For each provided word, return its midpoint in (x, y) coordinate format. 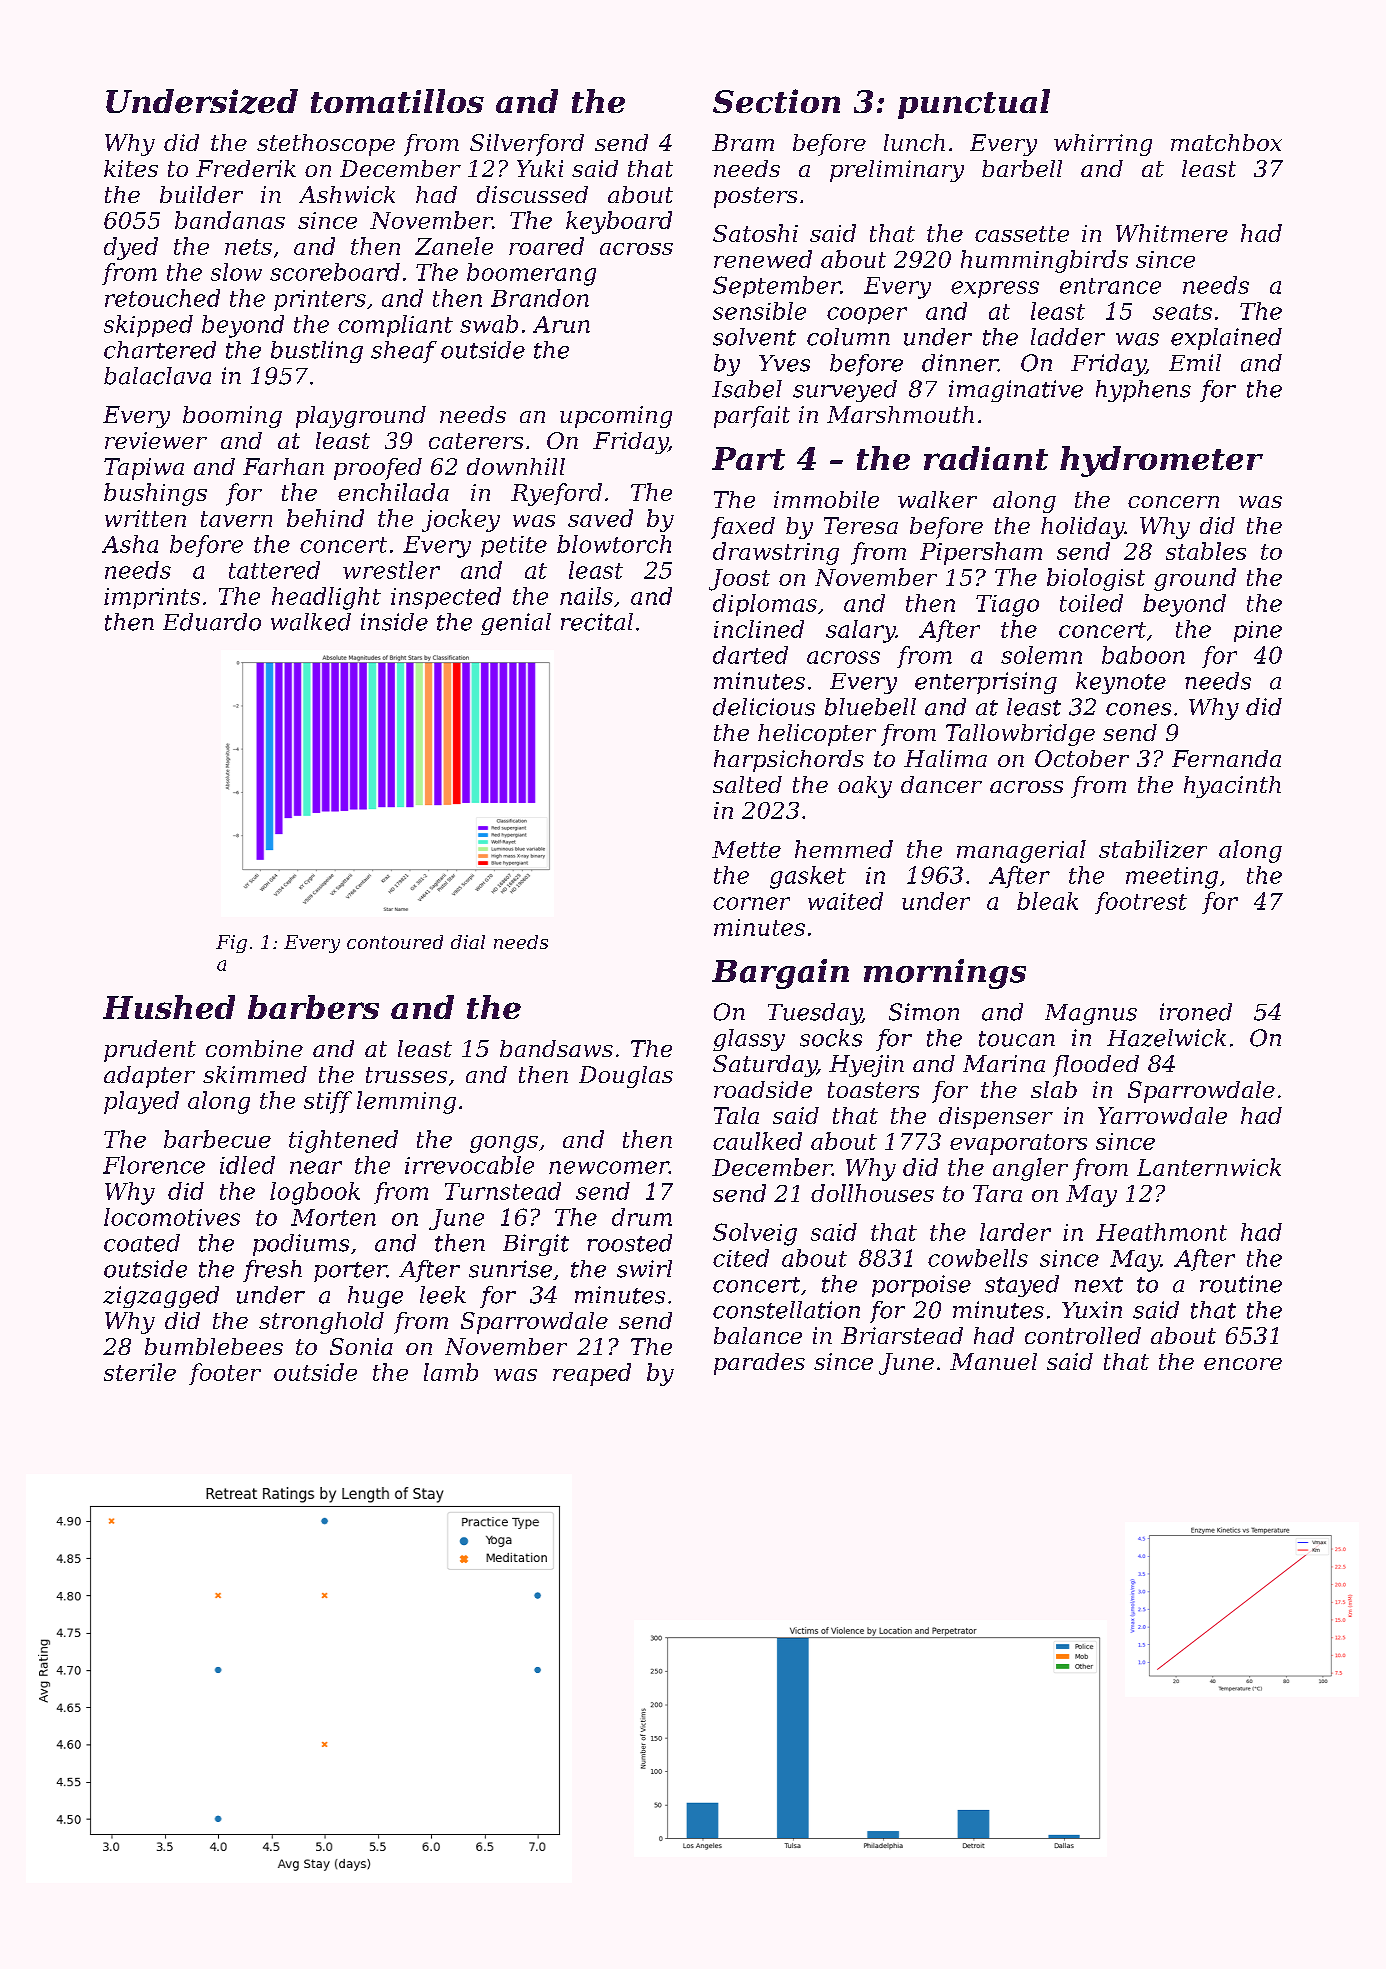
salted (747, 784)
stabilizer (1153, 849)
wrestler (391, 570)
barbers (313, 1007)
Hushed (169, 1007)
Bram (743, 142)
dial (468, 942)
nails (586, 596)
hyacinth (1232, 787)
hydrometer (1161, 461)
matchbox (1226, 142)
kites (131, 168)
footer (225, 1374)
